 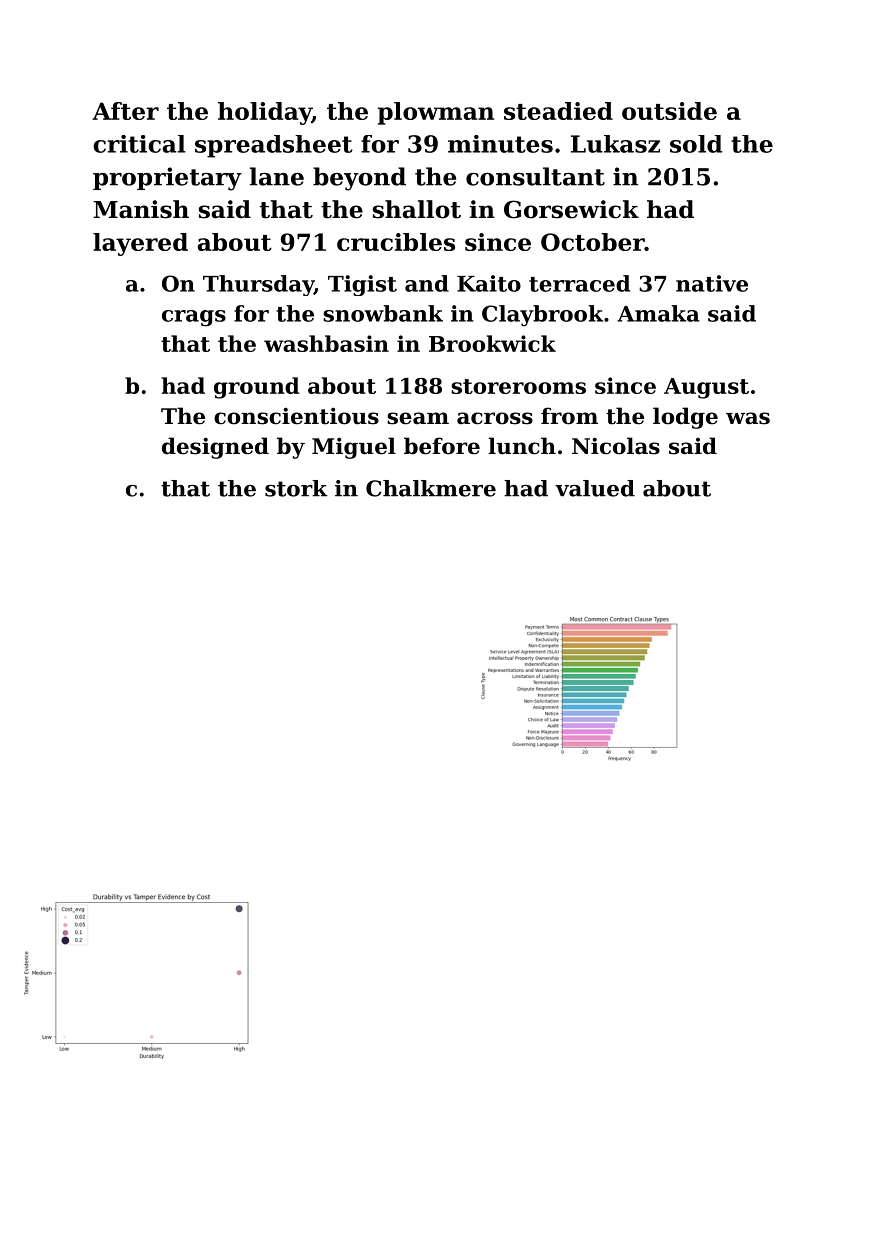 I want to click on proprietary, so click(x=167, y=179).
